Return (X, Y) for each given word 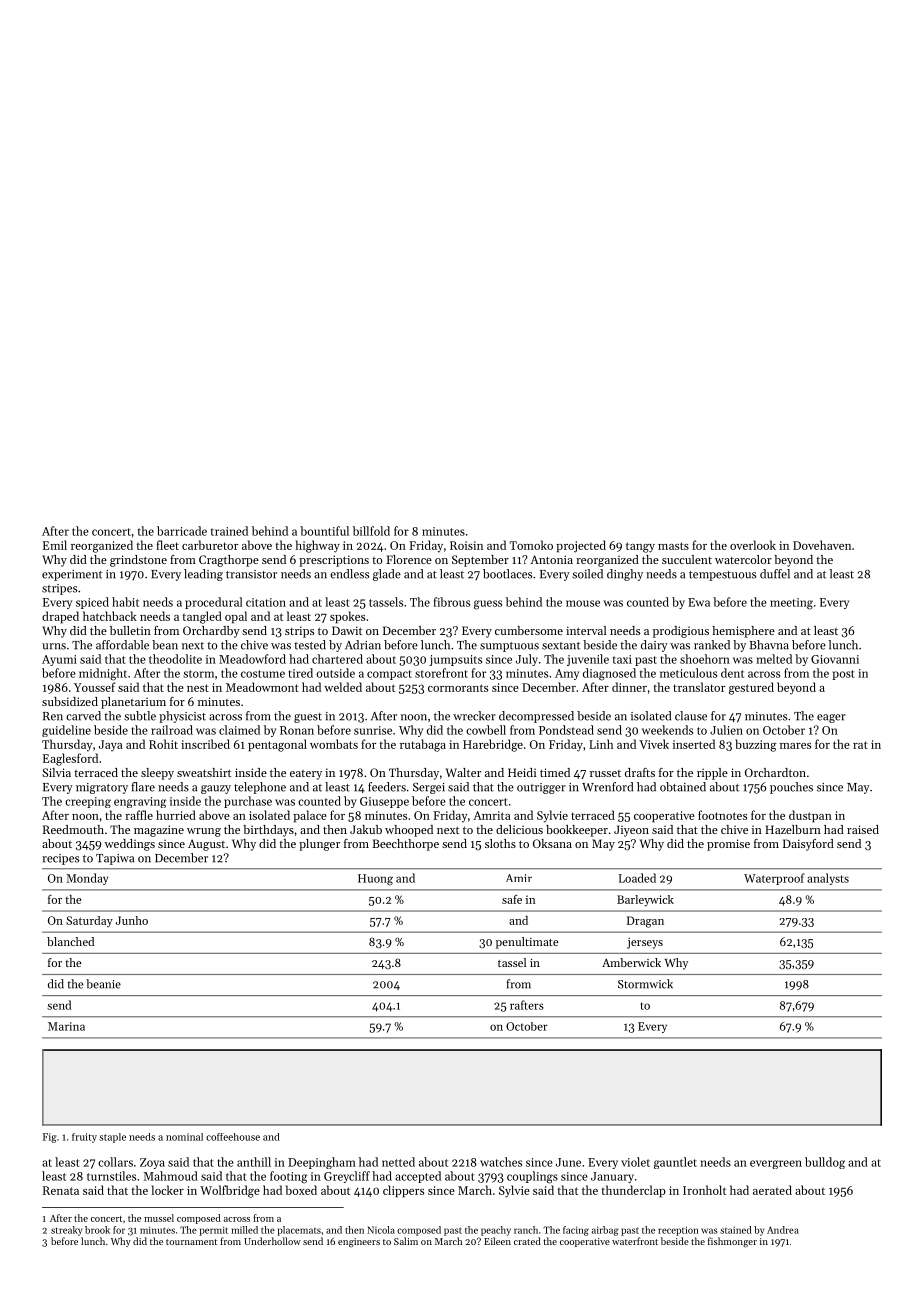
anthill (254, 1162)
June (568, 1162)
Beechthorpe (405, 845)
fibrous (451, 602)
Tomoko (531, 545)
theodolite (175, 659)
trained (229, 531)
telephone (260, 788)
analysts (828, 879)
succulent (687, 559)
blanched (70, 941)
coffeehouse (233, 1137)
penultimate (527, 943)
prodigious (681, 632)
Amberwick (631, 962)
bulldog (825, 1163)
